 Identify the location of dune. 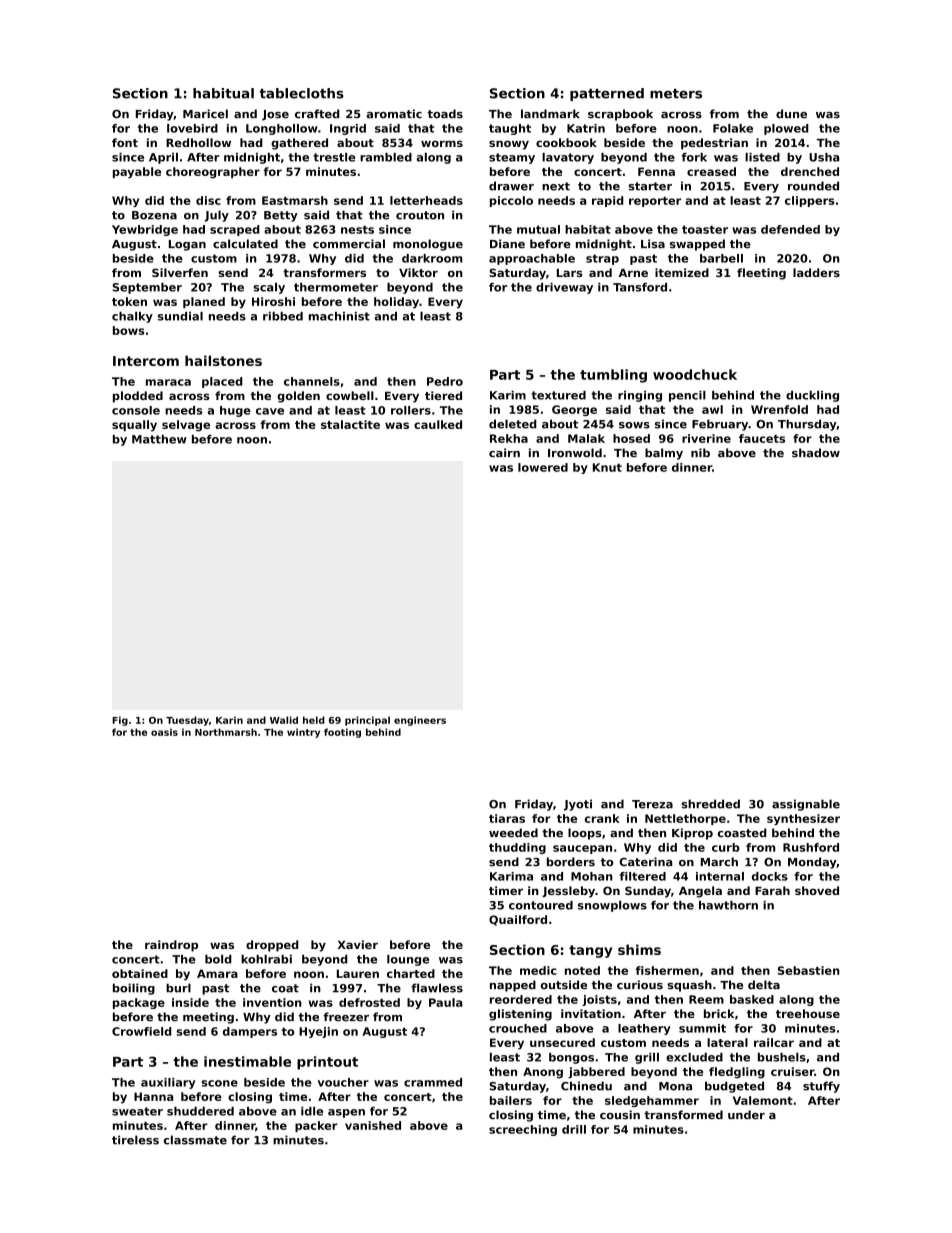
(791, 114).
